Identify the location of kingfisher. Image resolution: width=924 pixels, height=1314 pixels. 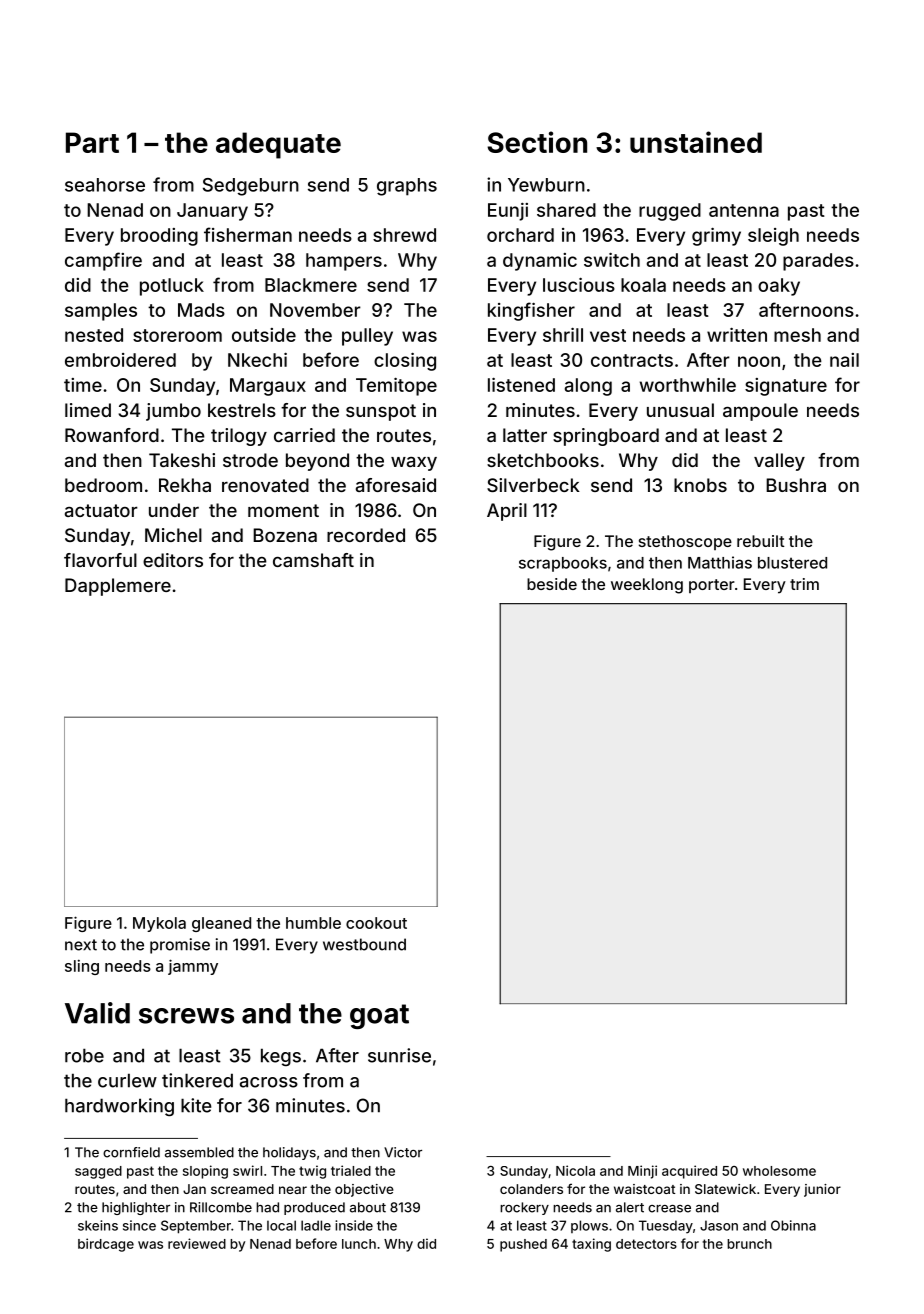
(531, 311).
